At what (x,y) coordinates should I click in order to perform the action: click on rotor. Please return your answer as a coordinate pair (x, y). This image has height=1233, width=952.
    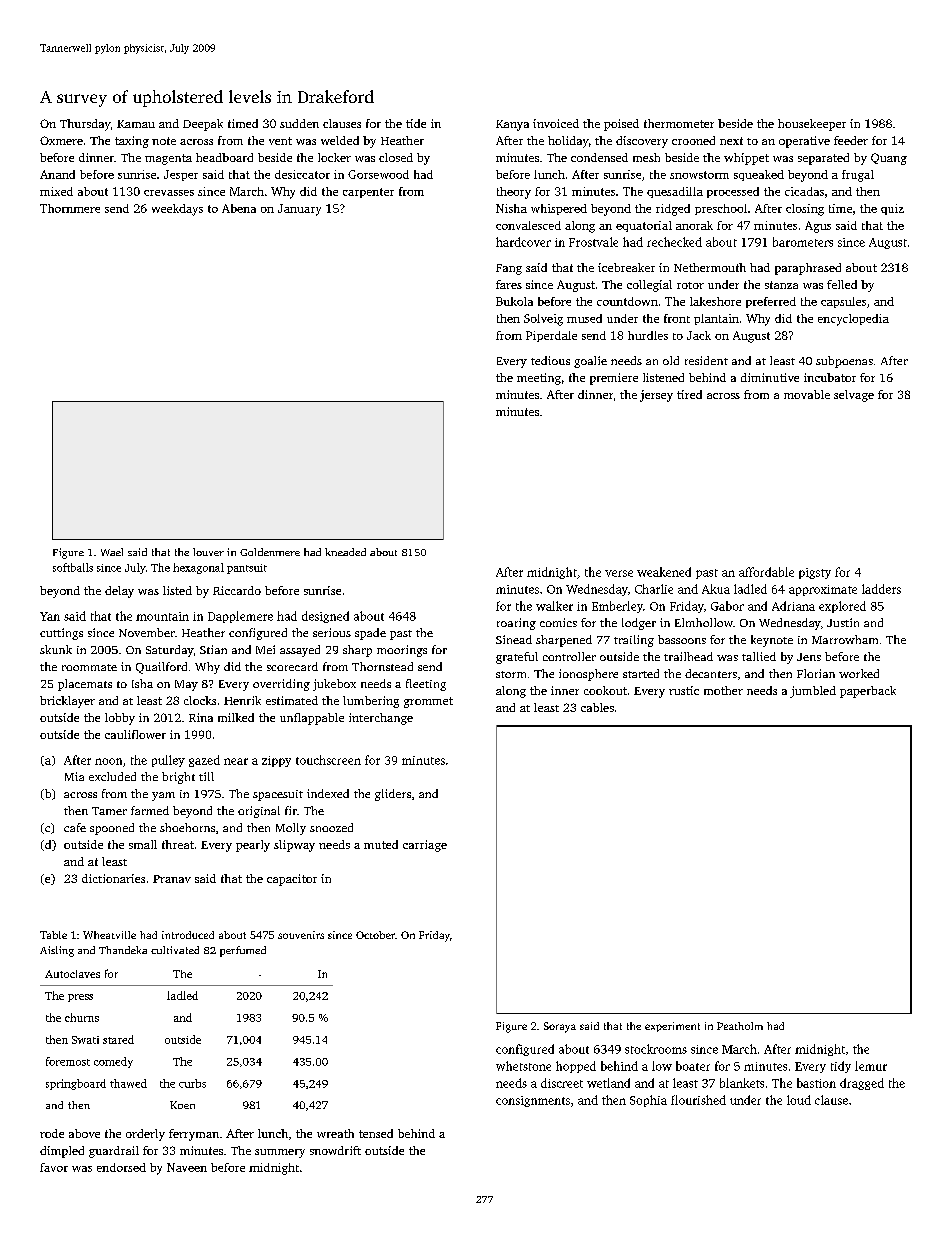
    Looking at the image, I should click on (690, 285).
